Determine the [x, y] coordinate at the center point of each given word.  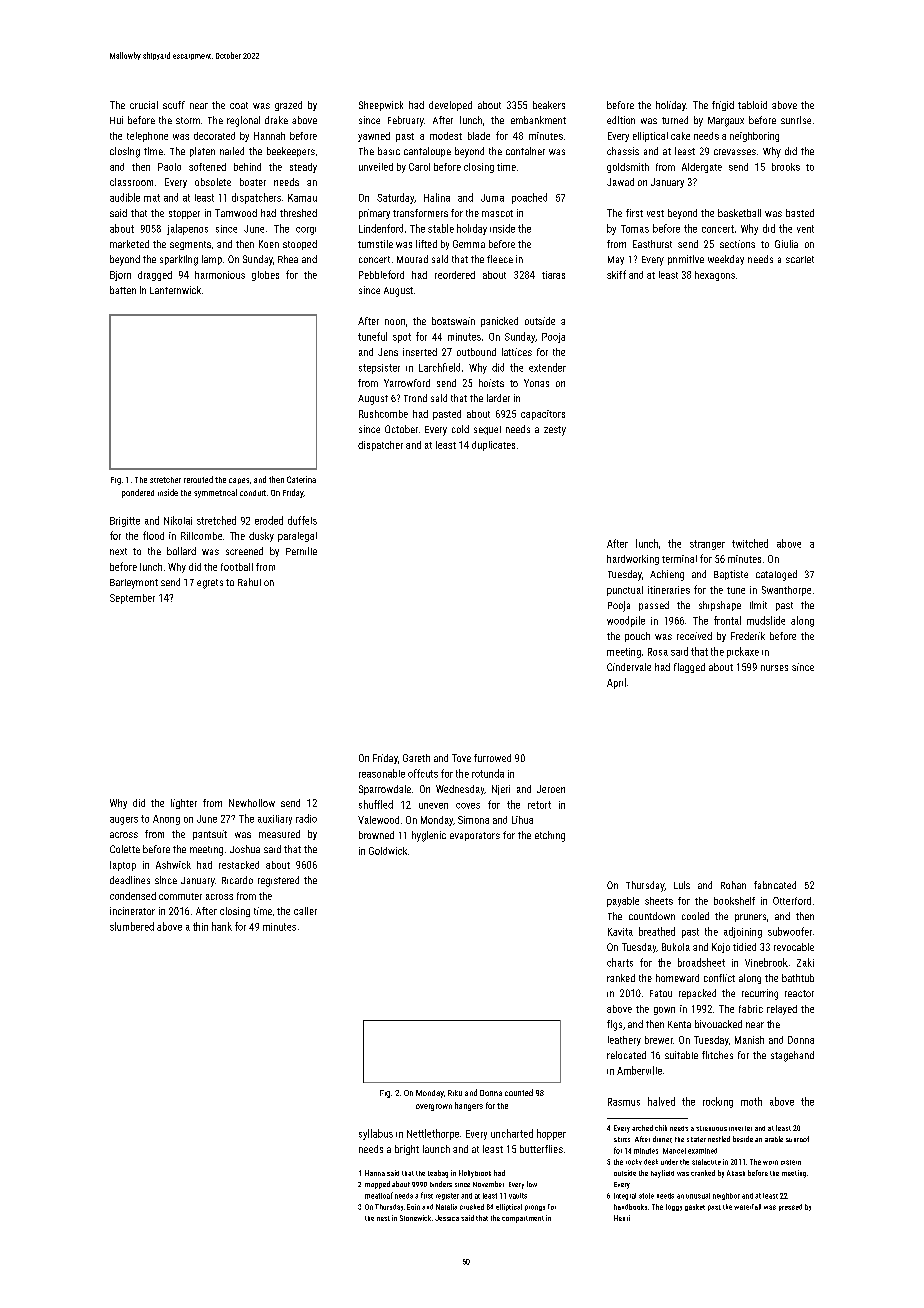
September [132, 599]
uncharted [512, 1133]
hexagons [715, 276]
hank [222, 926]
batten [123, 290]
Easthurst [652, 244]
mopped [377, 1185]
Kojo [721, 948]
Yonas [536, 383]
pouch [637, 637]
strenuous [711, 1128]
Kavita [620, 932]
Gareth [416, 758]
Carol [419, 167]
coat [239, 105]
